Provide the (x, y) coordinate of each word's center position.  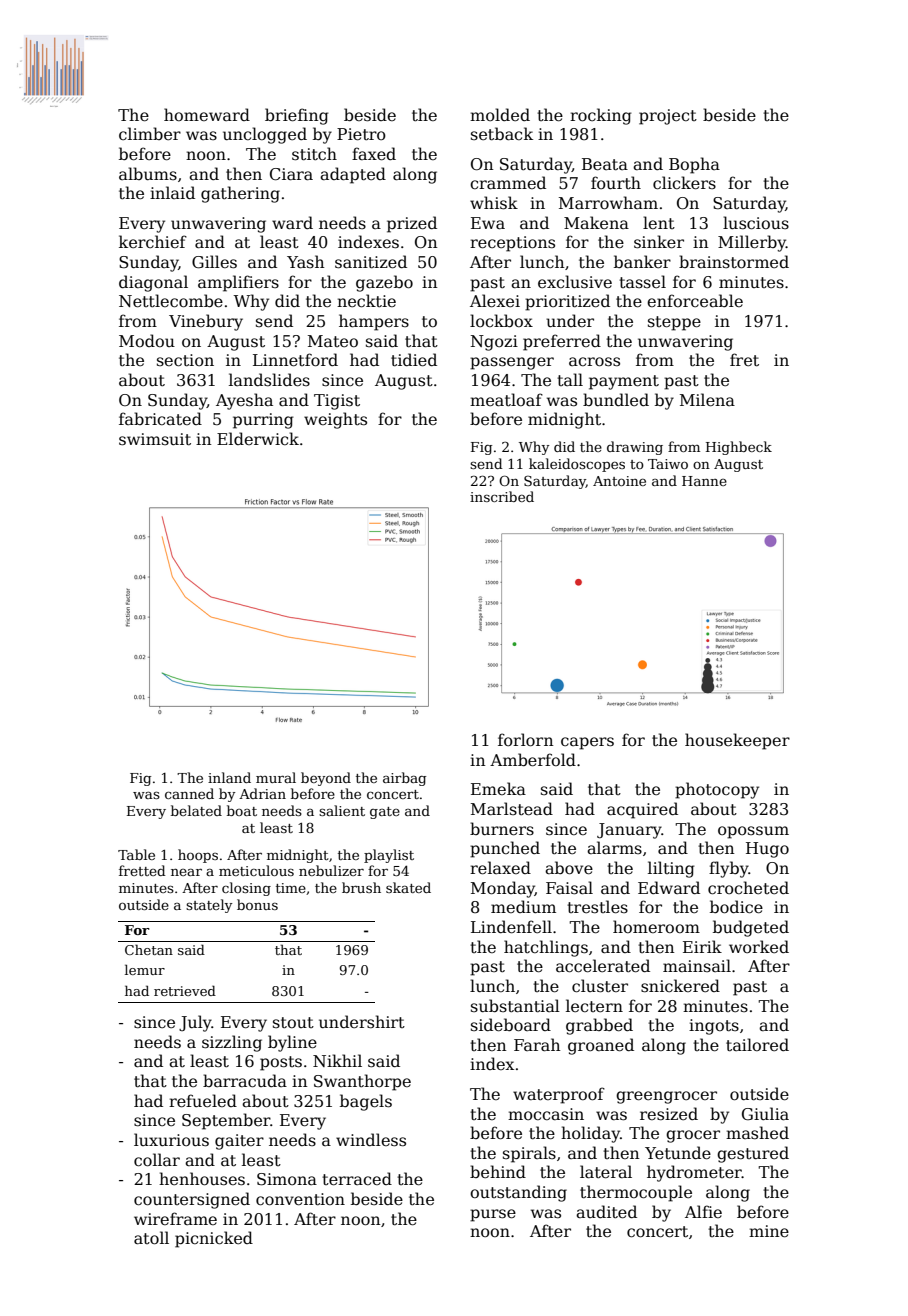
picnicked (214, 1239)
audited (606, 1212)
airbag (404, 779)
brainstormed (734, 262)
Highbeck (739, 448)
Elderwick (258, 438)
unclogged (265, 135)
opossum (753, 832)
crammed (508, 183)
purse (493, 1215)
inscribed (502, 496)
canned (189, 793)
